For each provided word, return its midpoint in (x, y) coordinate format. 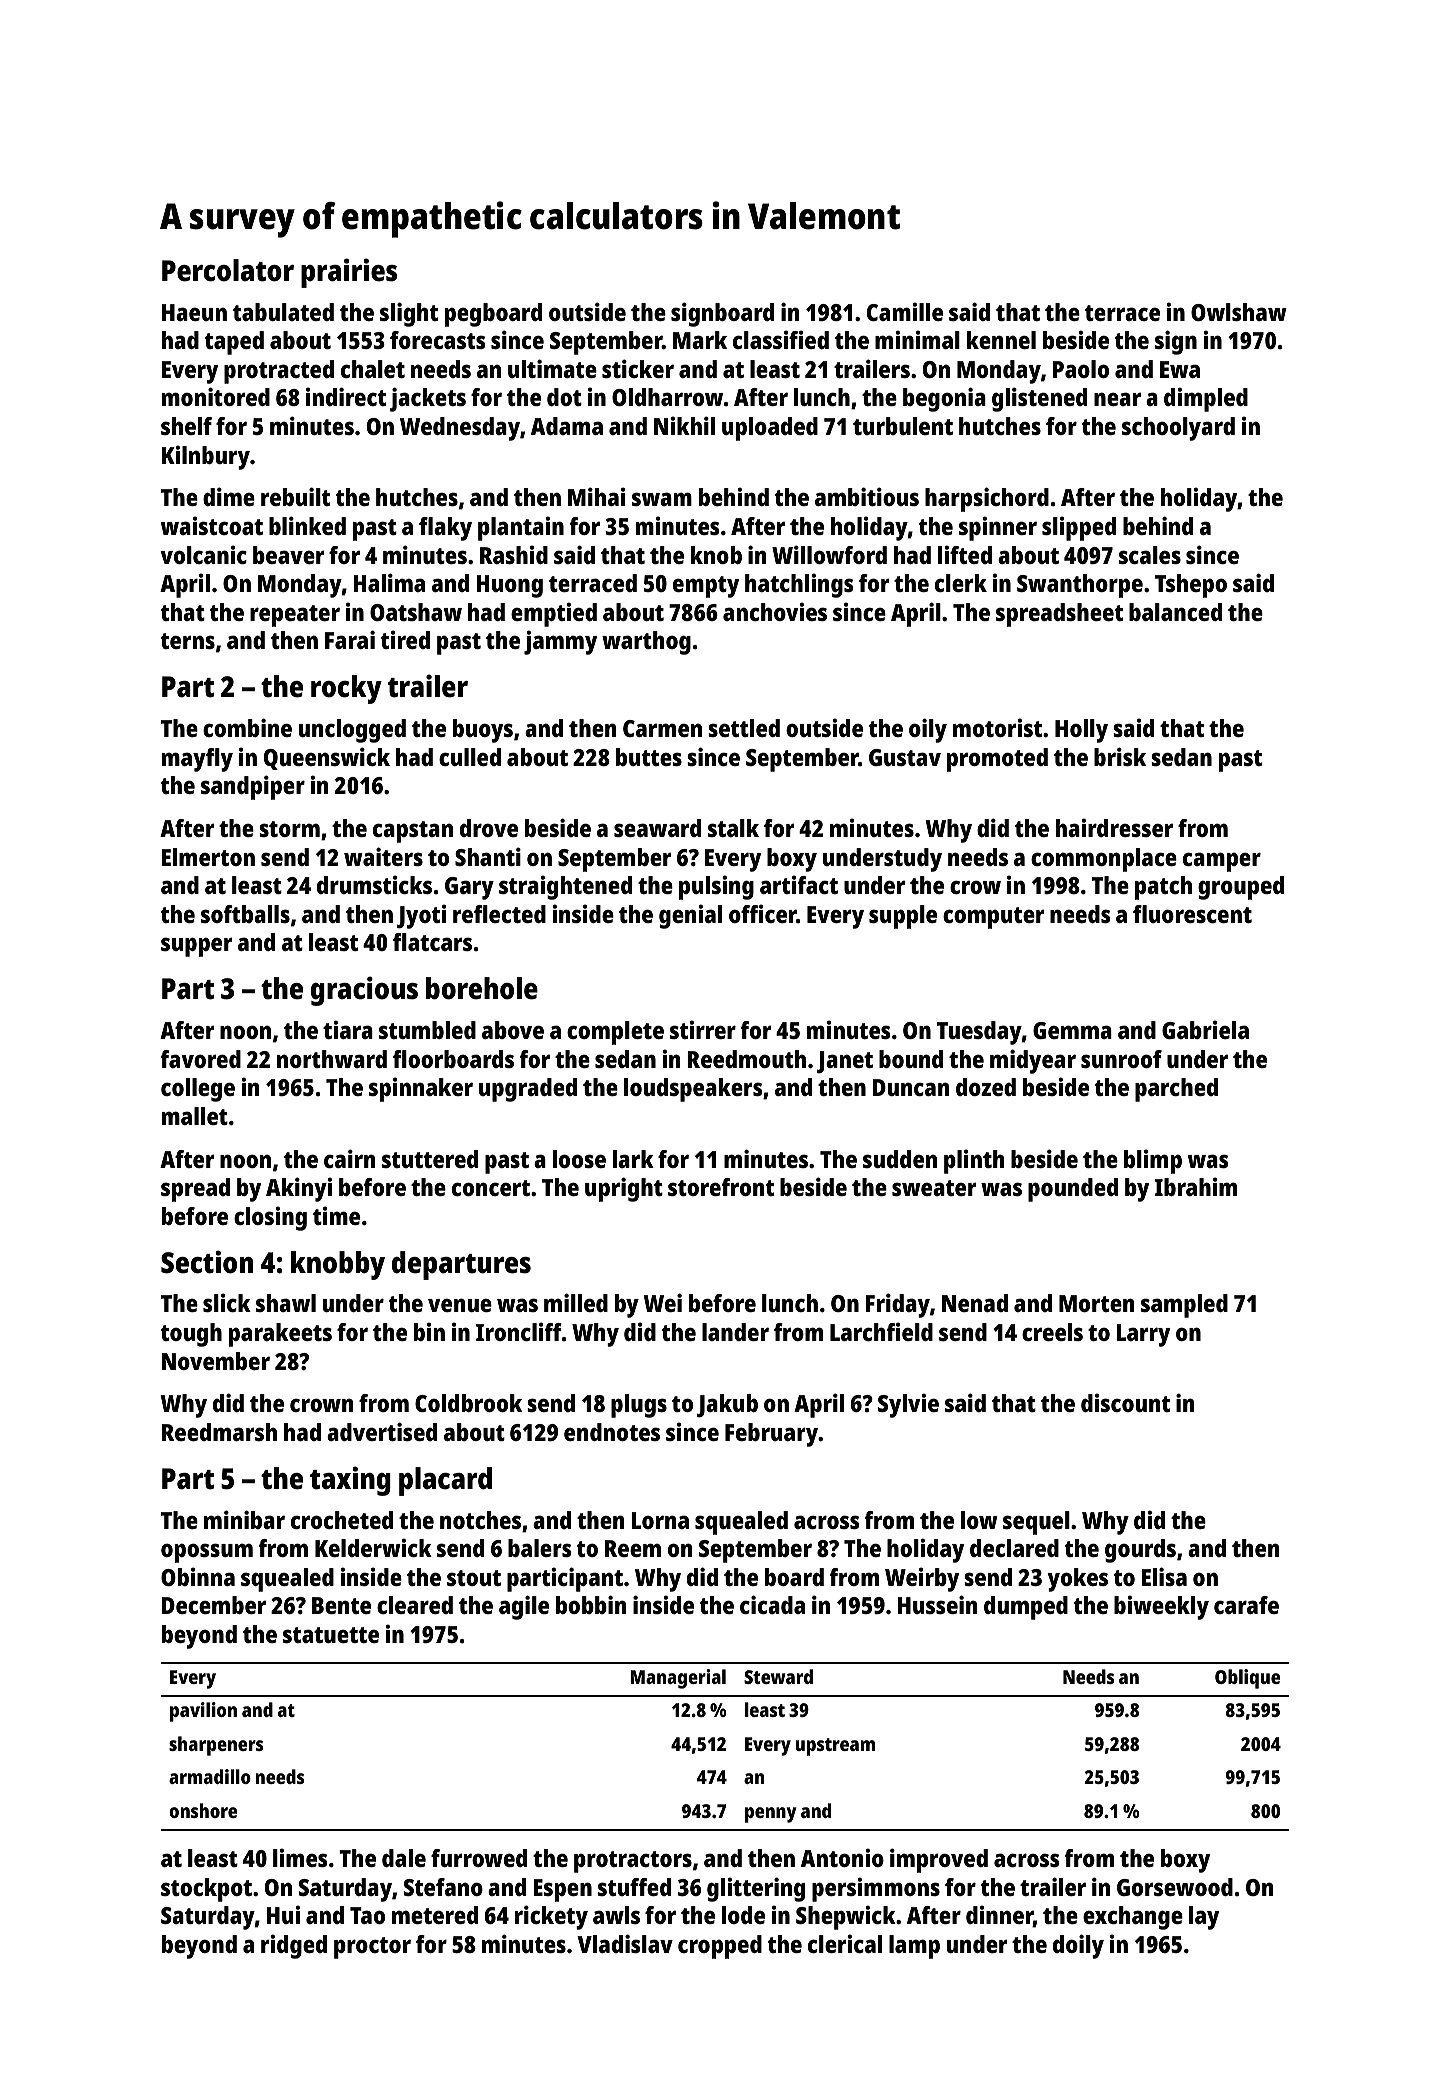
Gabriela (1205, 1029)
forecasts (438, 340)
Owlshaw (1239, 312)
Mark (700, 340)
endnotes (612, 1432)
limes (300, 1857)
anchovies (775, 611)
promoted (997, 760)
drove (489, 828)
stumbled (427, 1030)
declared (1014, 1548)
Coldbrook (468, 1403)
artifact (799, 884)
